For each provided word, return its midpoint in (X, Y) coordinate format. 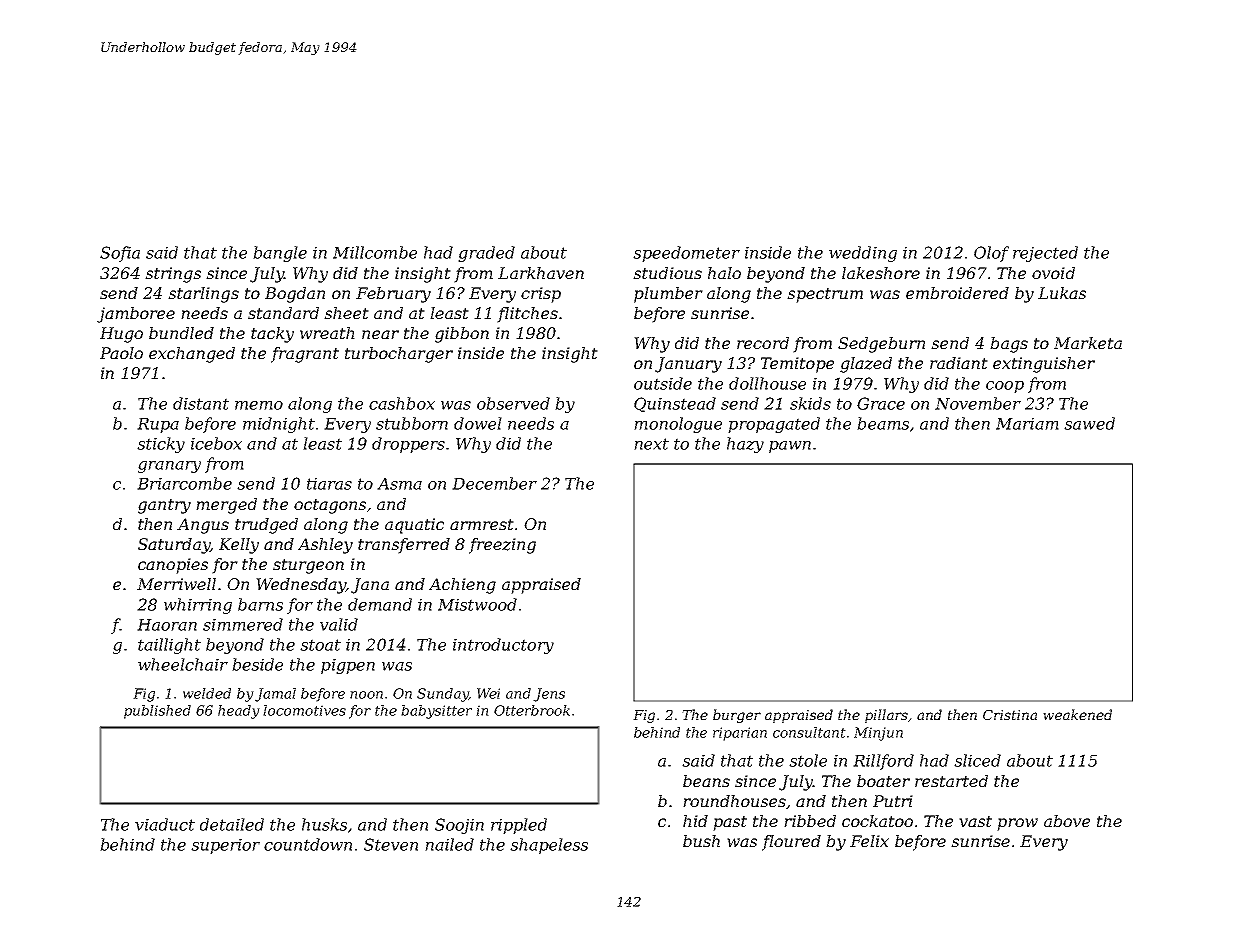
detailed (232, 824)
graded (486, 254)
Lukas (1062, 293)
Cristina (1010, 715)
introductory (503, 646)
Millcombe (375, 252)
